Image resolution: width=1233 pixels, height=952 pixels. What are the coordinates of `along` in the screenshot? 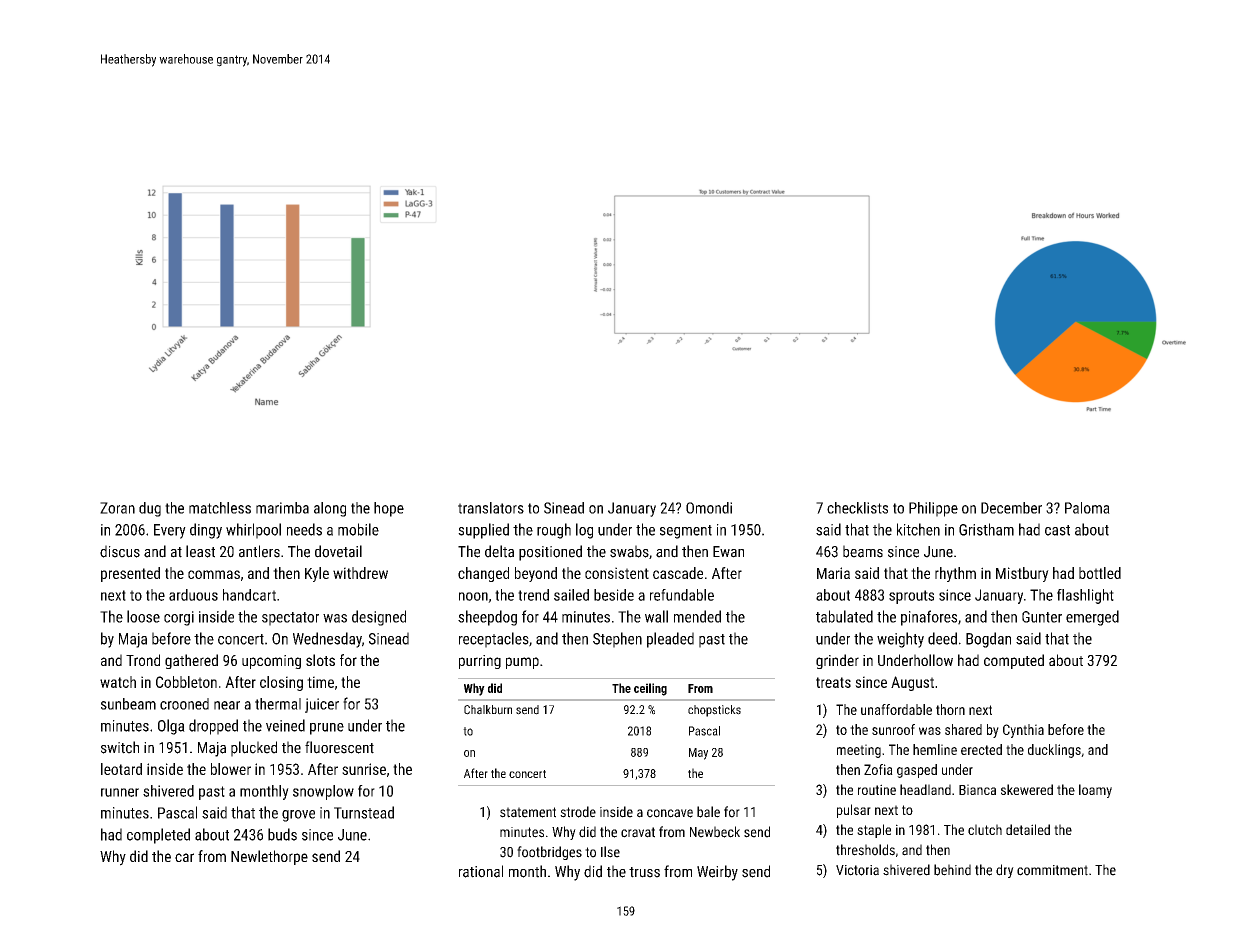 It's located at (330, 509).
